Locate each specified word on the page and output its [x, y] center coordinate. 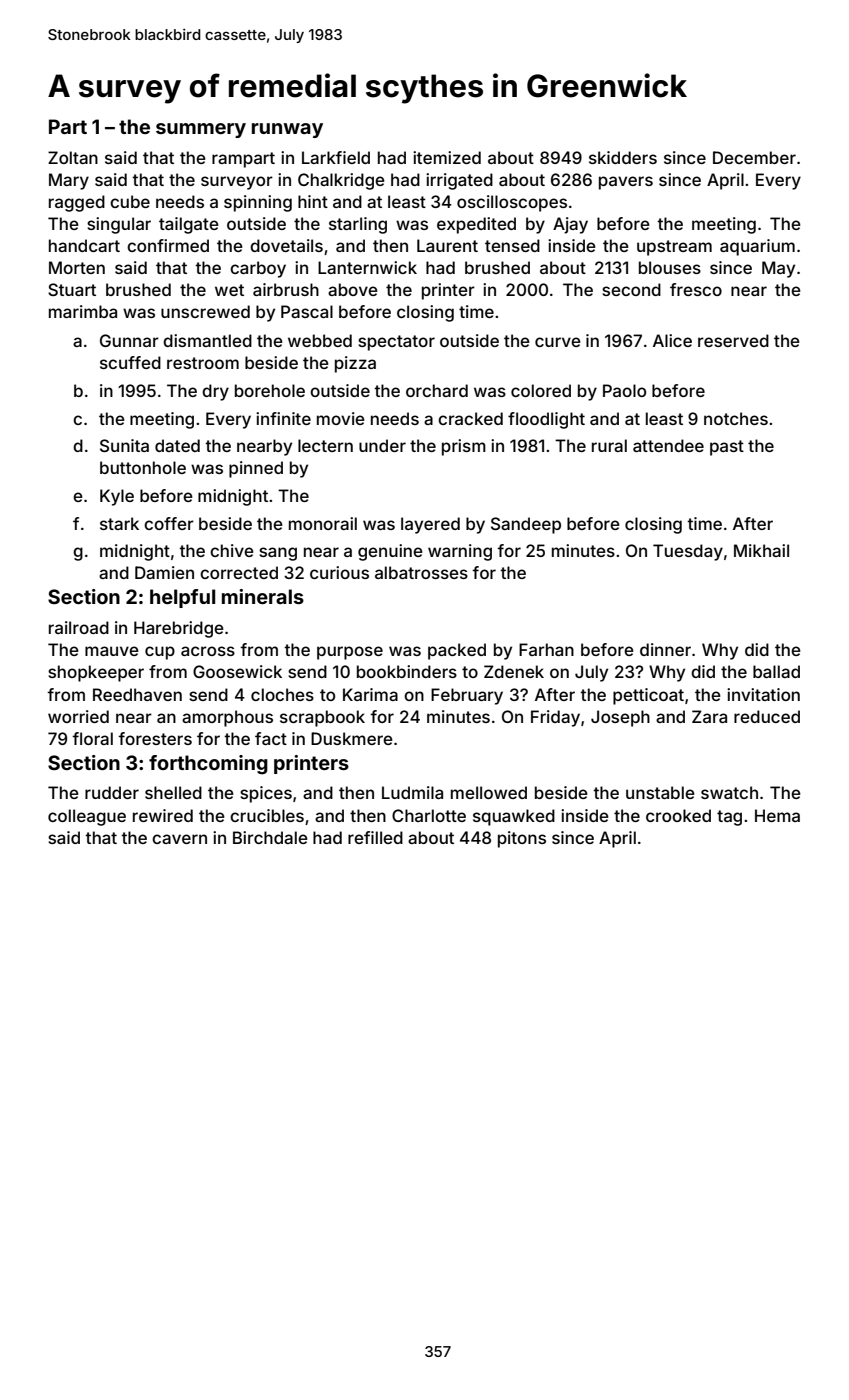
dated [177, 445]
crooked [678, 815]
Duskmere [352, 738]
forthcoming [208, 765]
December [754, 157]
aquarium [757, 247]
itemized [447, 157]
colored [541, 390]
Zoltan [73, 157]
